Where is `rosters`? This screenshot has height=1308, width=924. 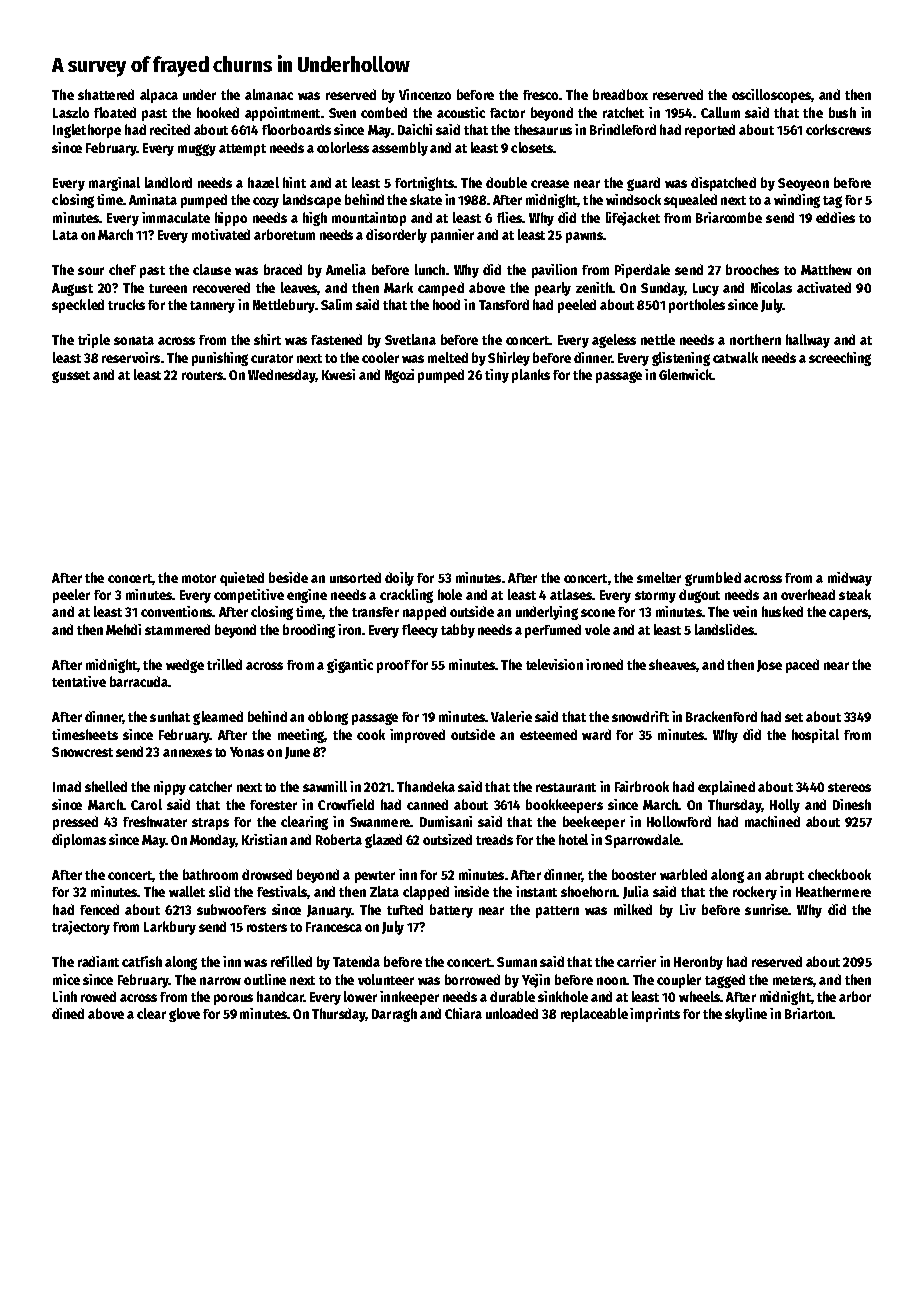
rosters is located at coordinates (267, 927).
